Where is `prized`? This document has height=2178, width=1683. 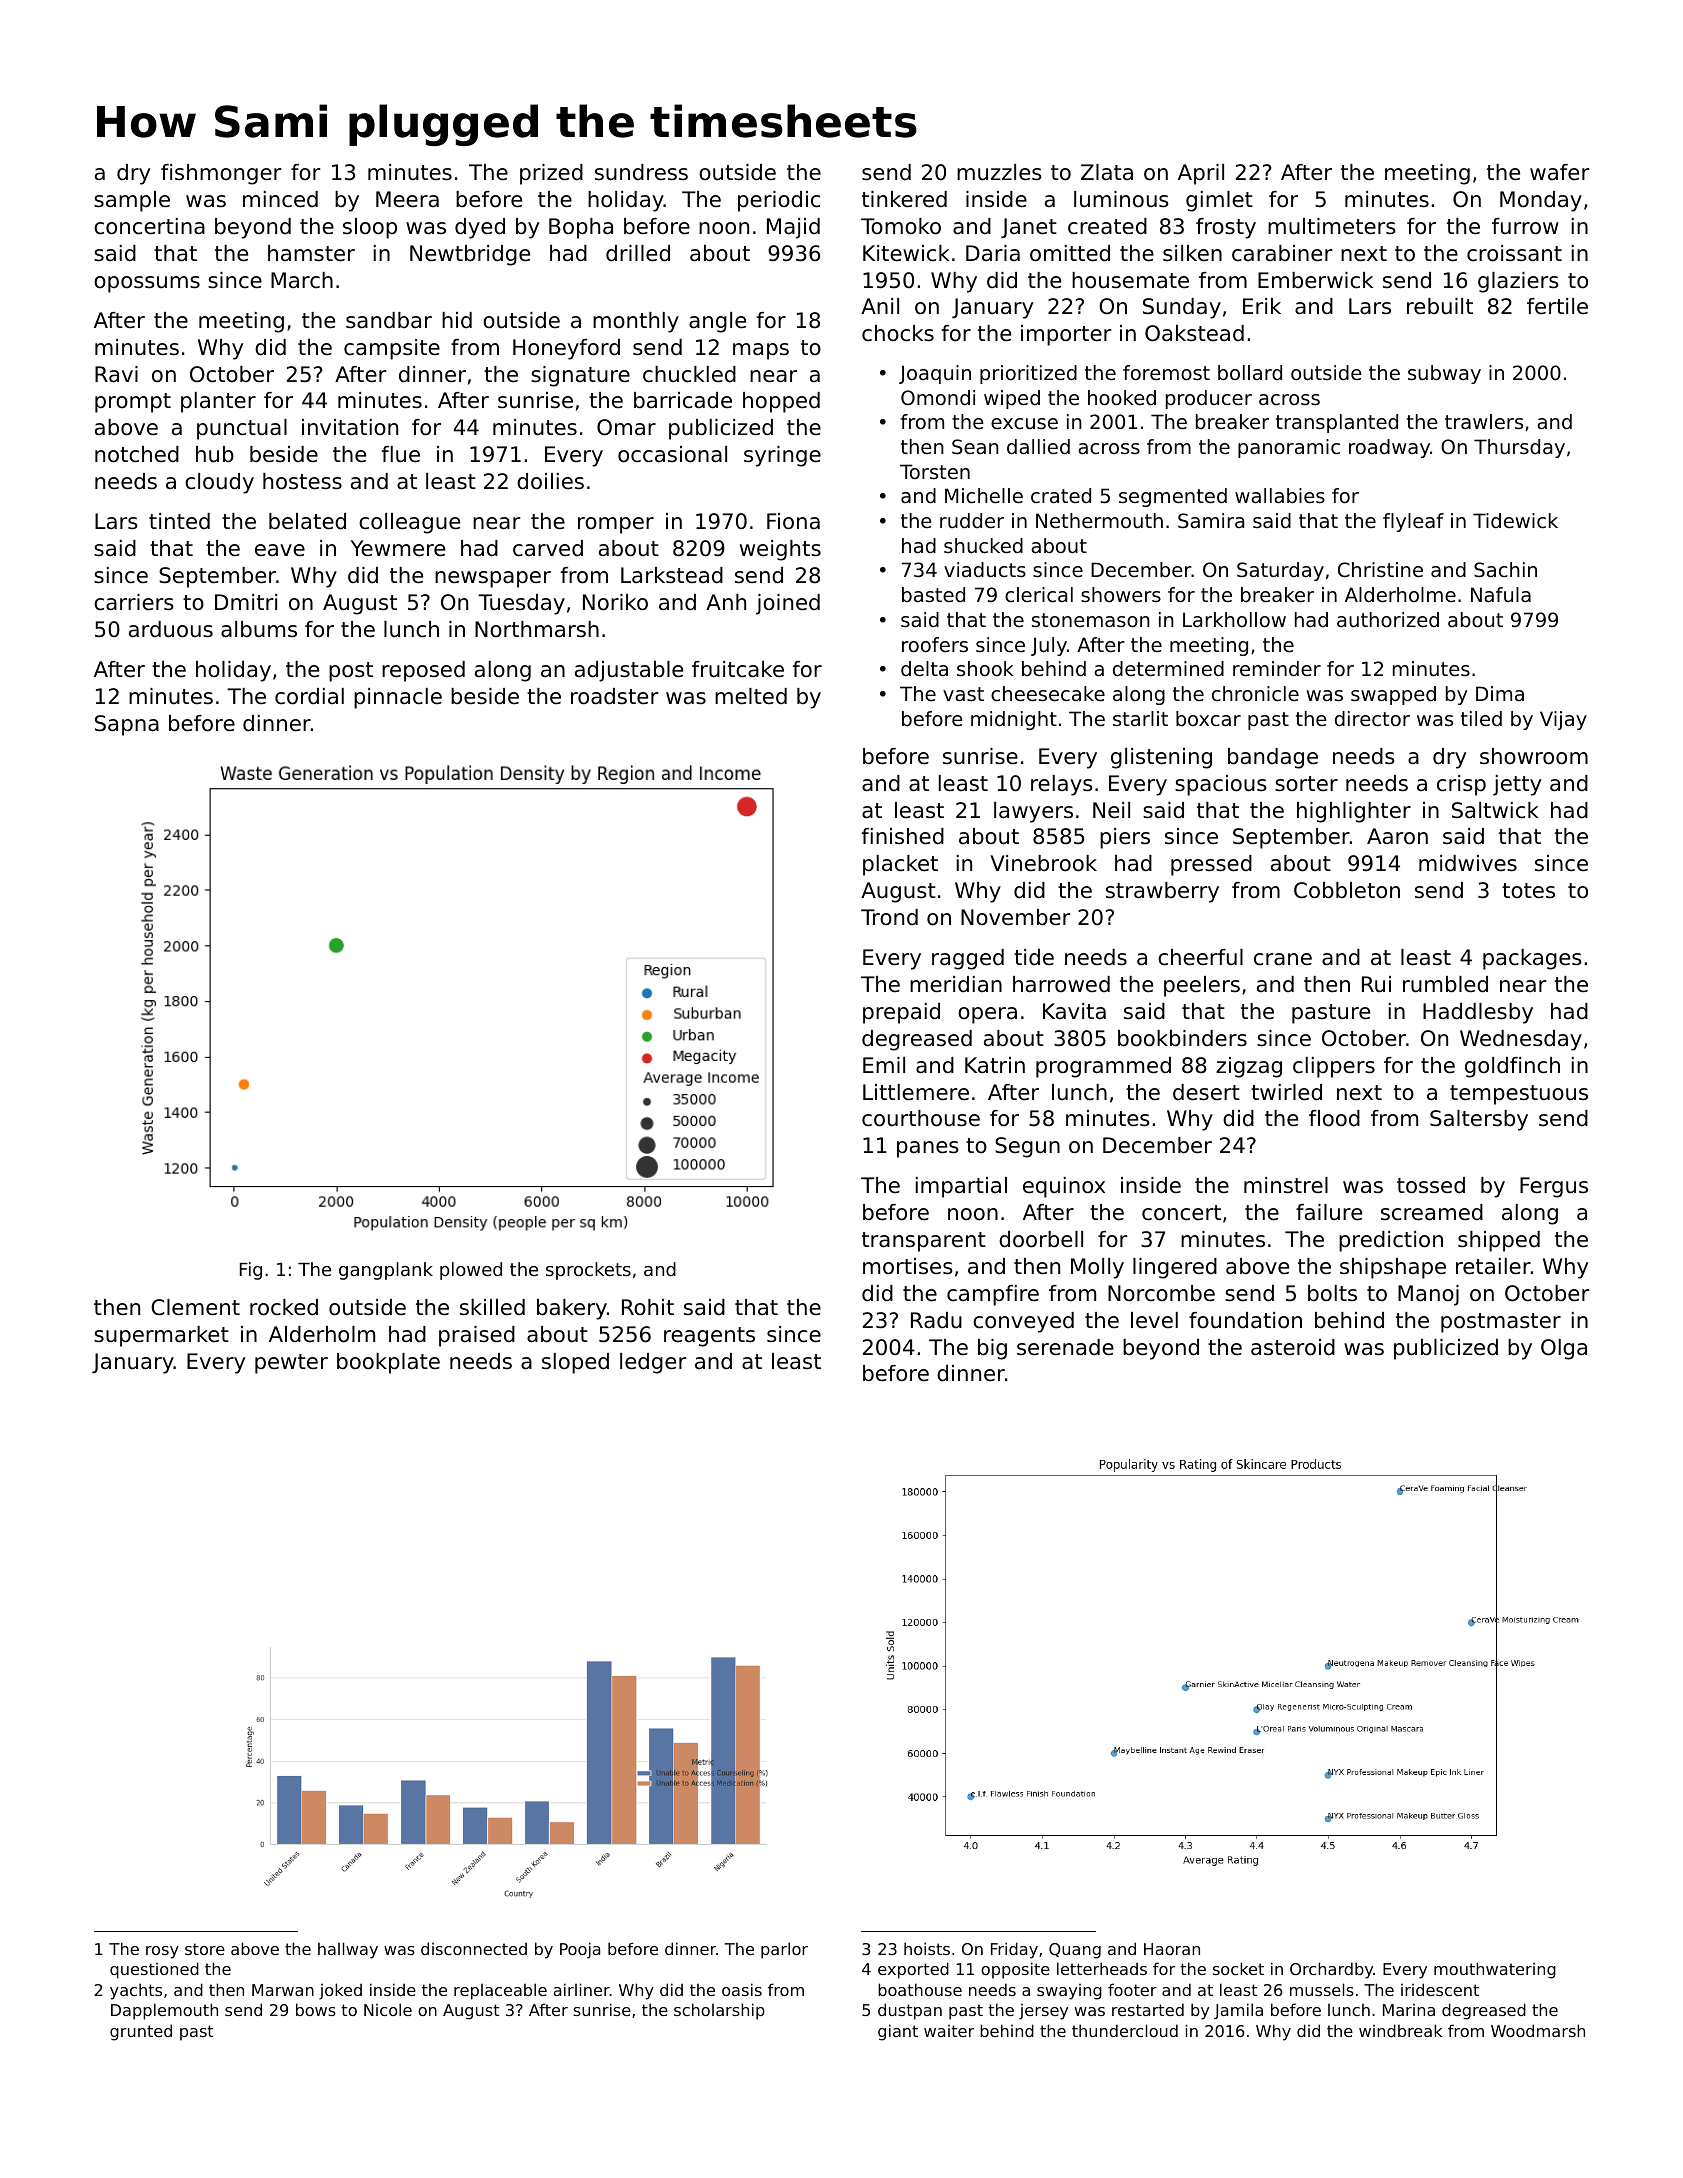 prized is located at coordinates (551, 174).
